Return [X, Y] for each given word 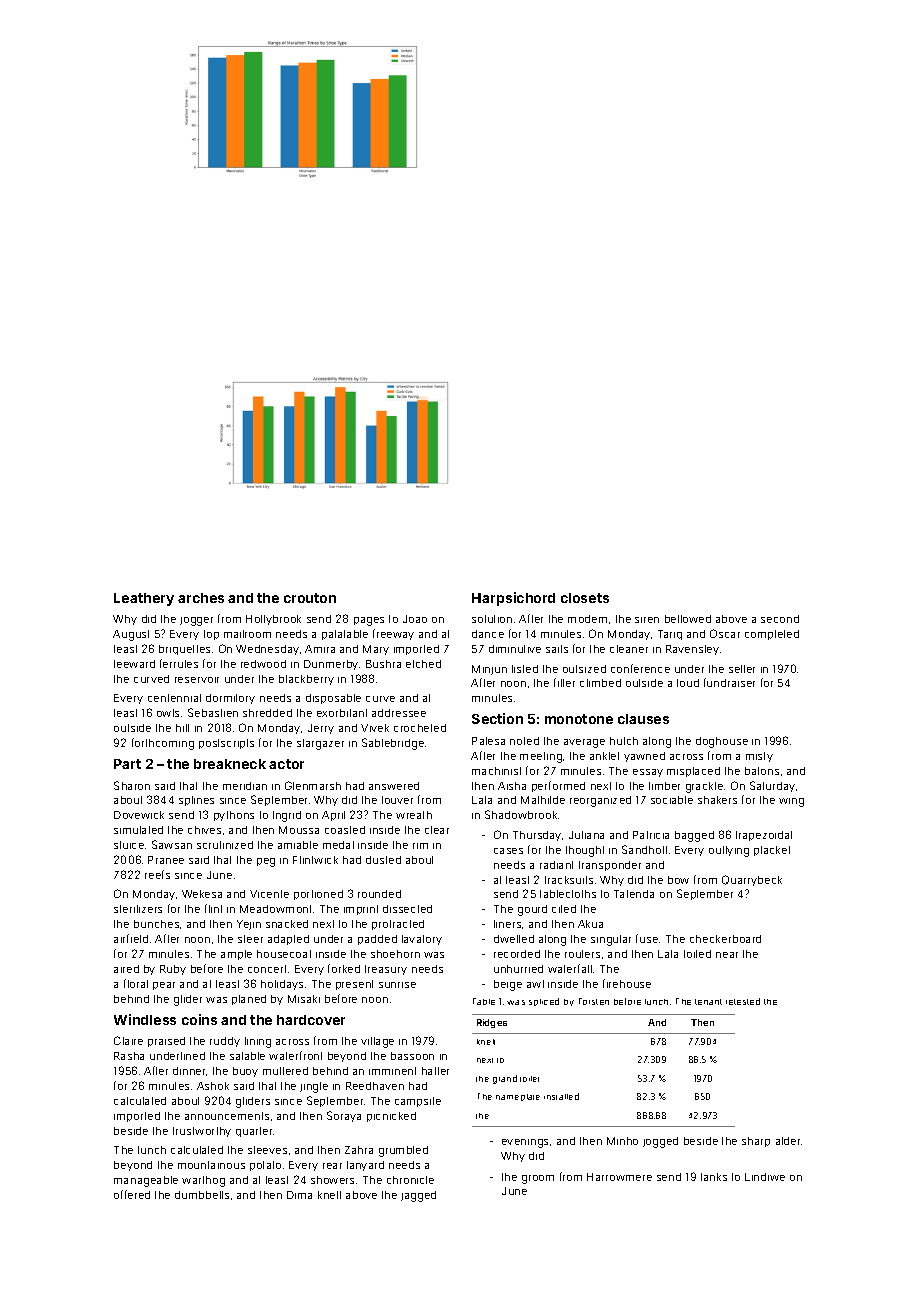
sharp [756, 1142]
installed [561, 1096]
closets [585, 598]
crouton [310, 598]
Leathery [144, 599]
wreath [414, 815]
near [727, 955]
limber [664, 786]
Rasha [129, 1056]
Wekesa [202, 894]
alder [789, 1141]
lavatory [422, 940]
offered [132, 1194]
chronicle [410, 1180]
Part [127, 764]
